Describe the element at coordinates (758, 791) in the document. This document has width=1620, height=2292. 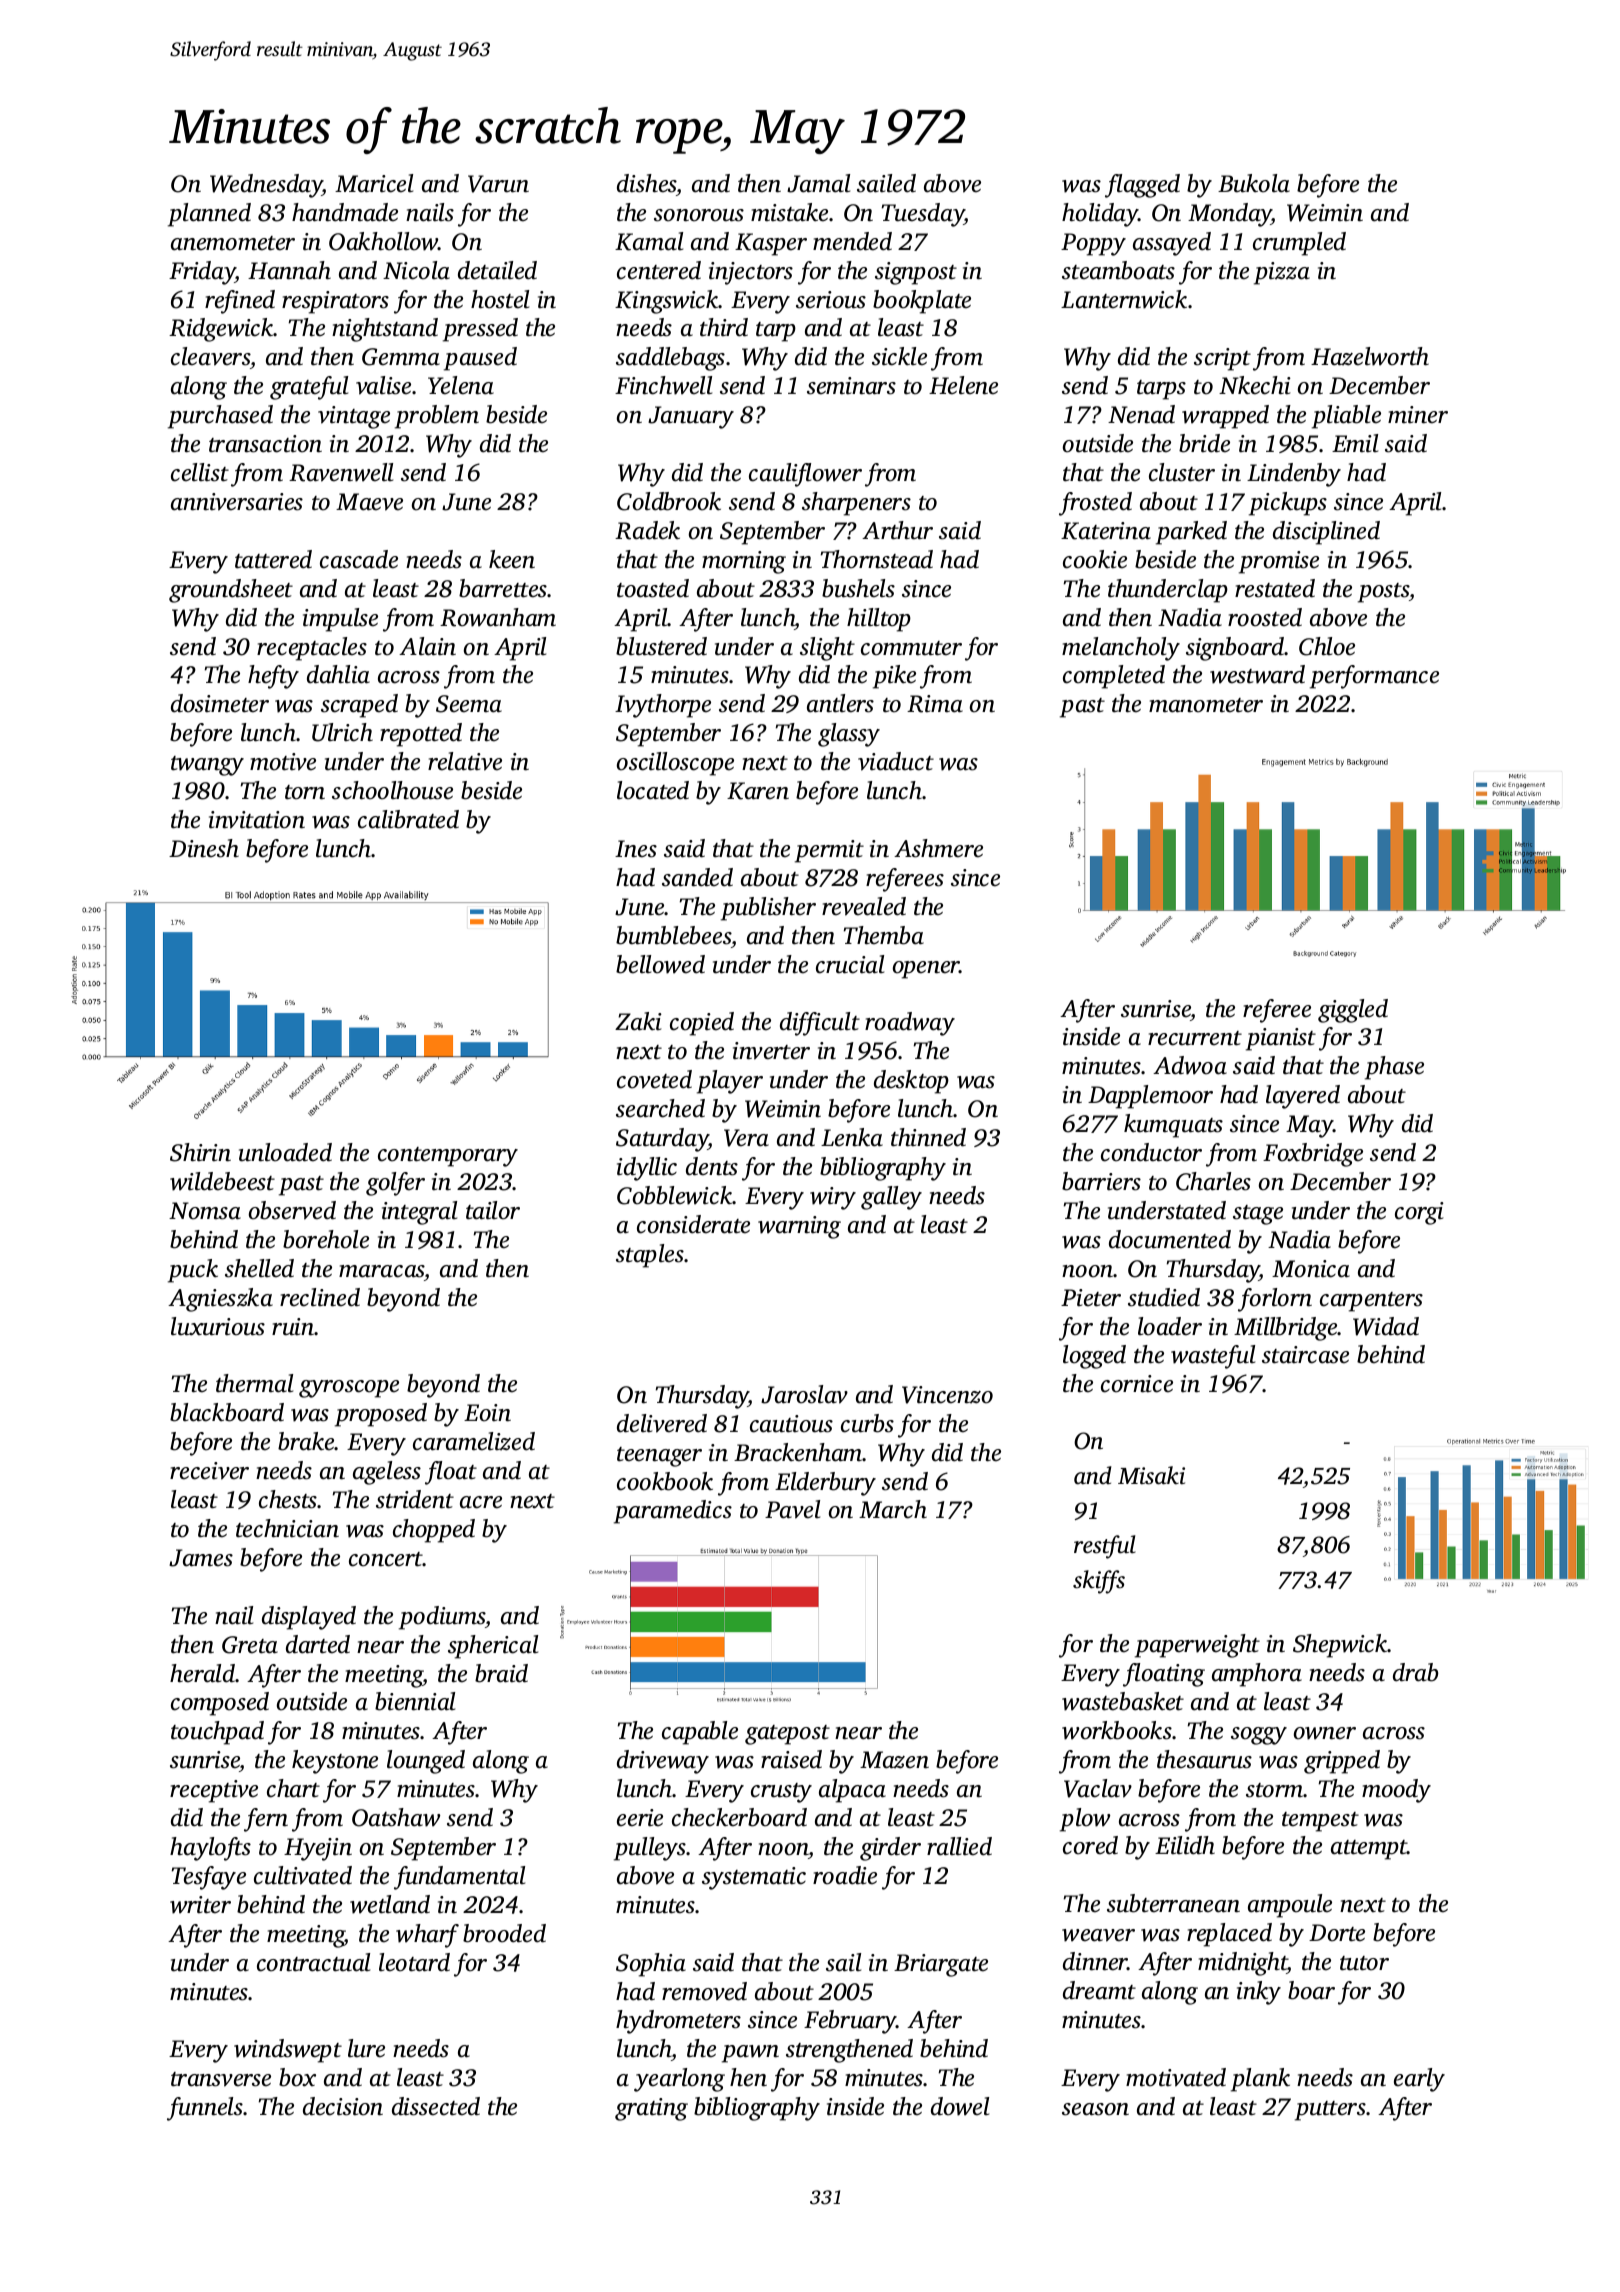
I see `Karen` at that location.
